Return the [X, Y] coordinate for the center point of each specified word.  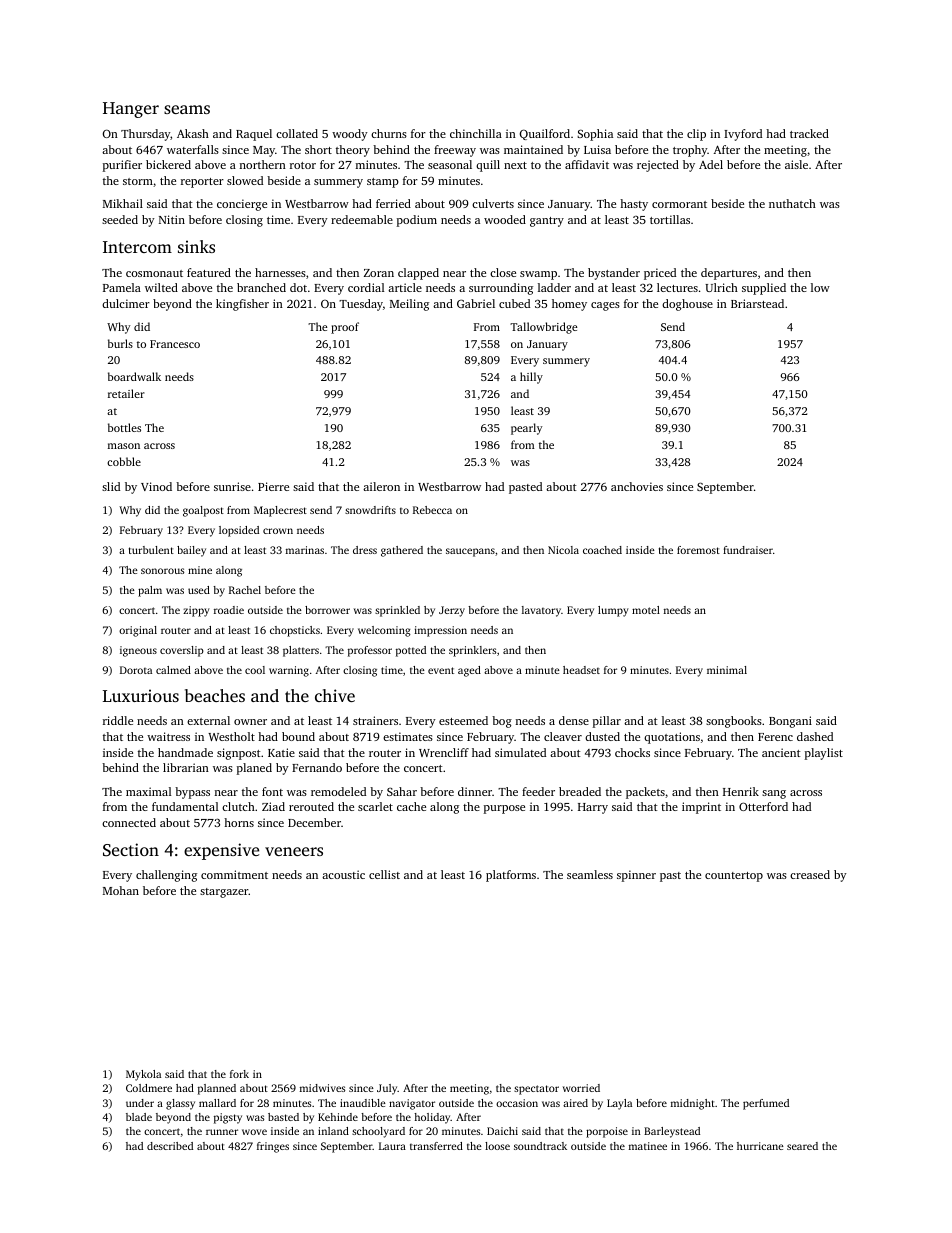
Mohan [121, 890]
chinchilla [476, 133]
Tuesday [361, 305]
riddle [118, 720]
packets [645, 793]
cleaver [563, 736]
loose [497, 1146]
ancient [781, 752]
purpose [504, 809]
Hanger [131, 110]
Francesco [175, 344]
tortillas [670, 219]
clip [696, 135]
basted [283, 1117]
